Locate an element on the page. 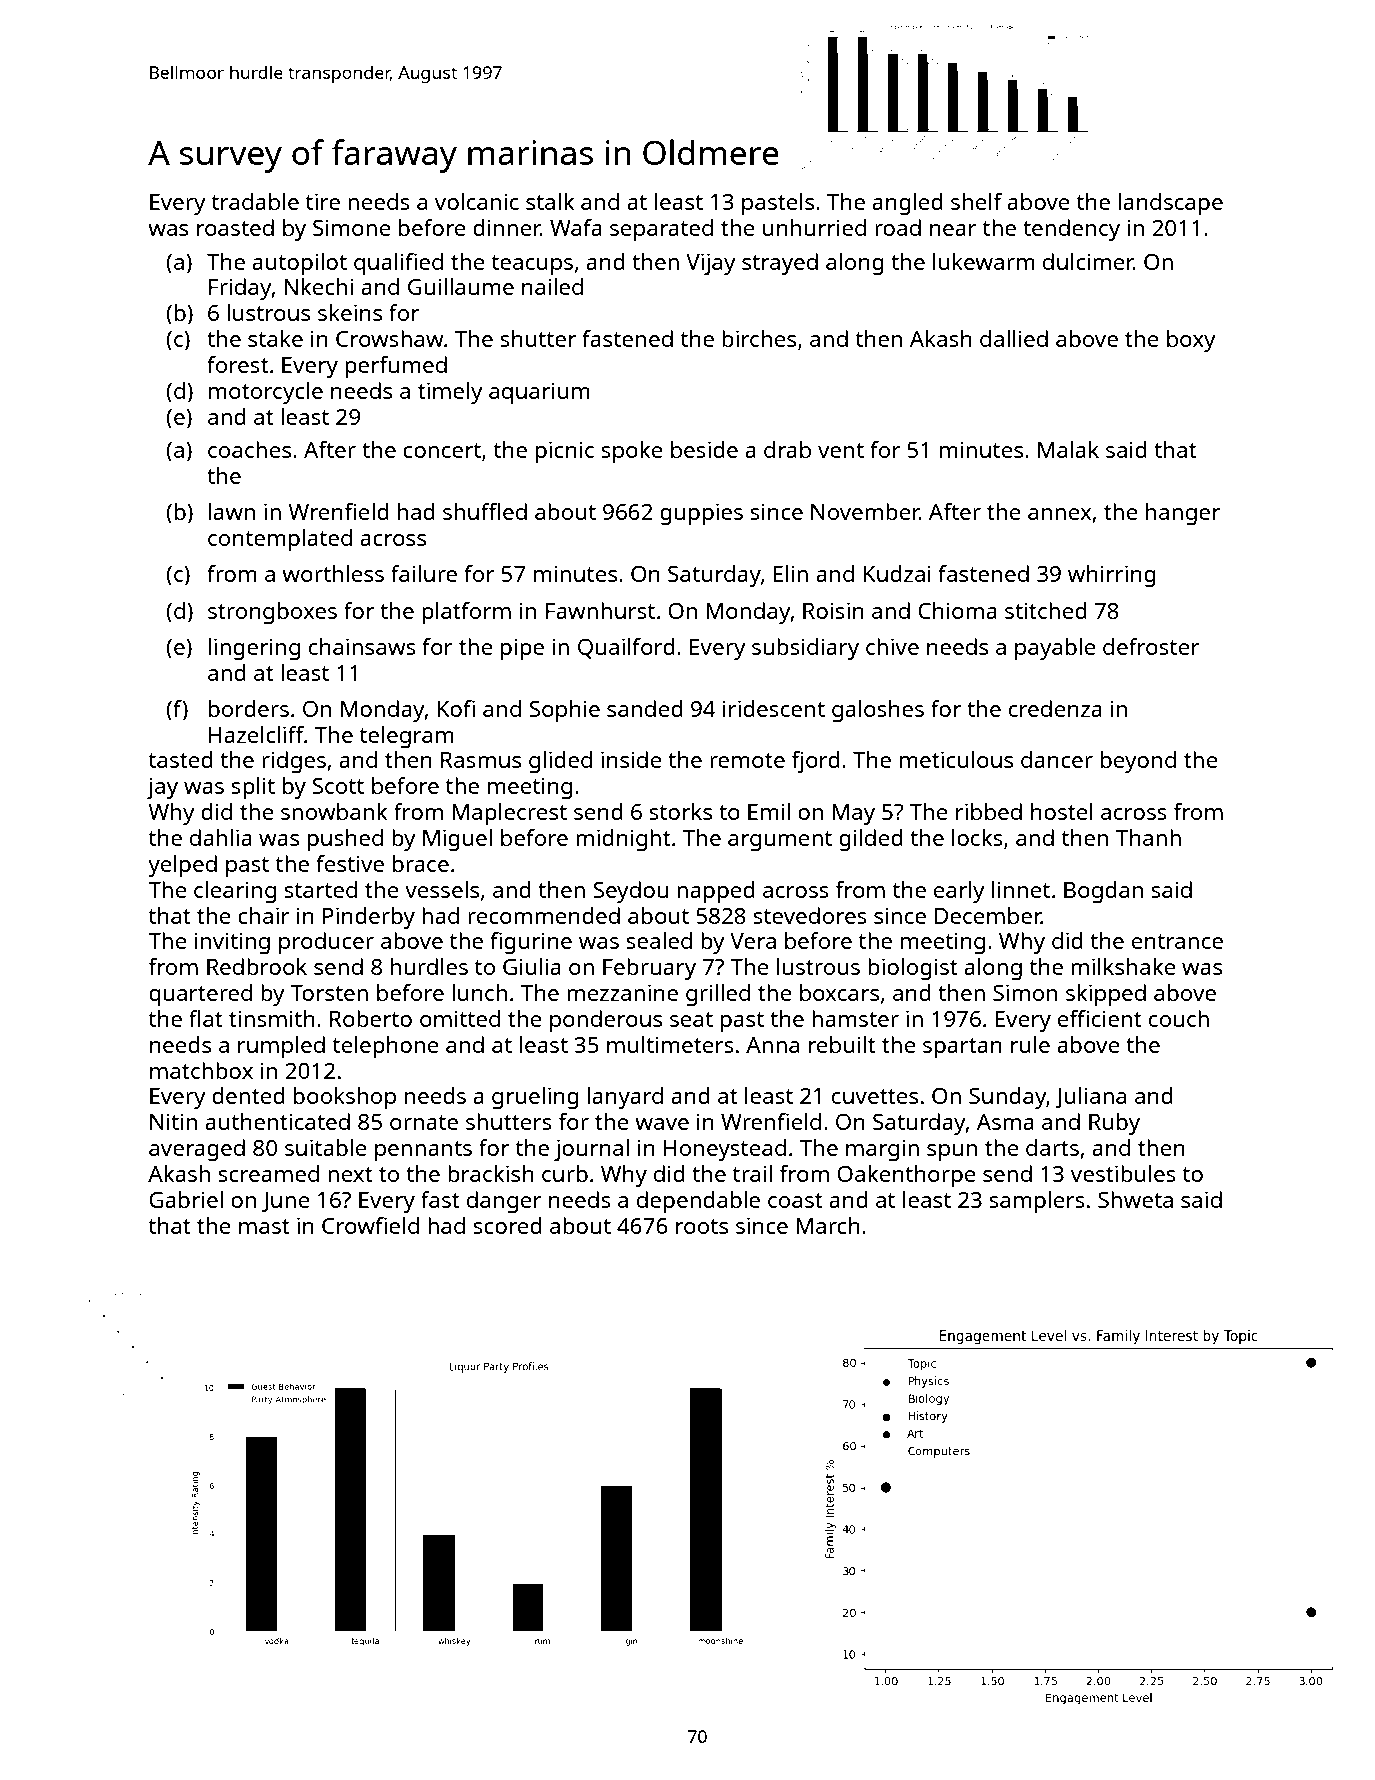  guppies is located at coordinates (701, 514).
